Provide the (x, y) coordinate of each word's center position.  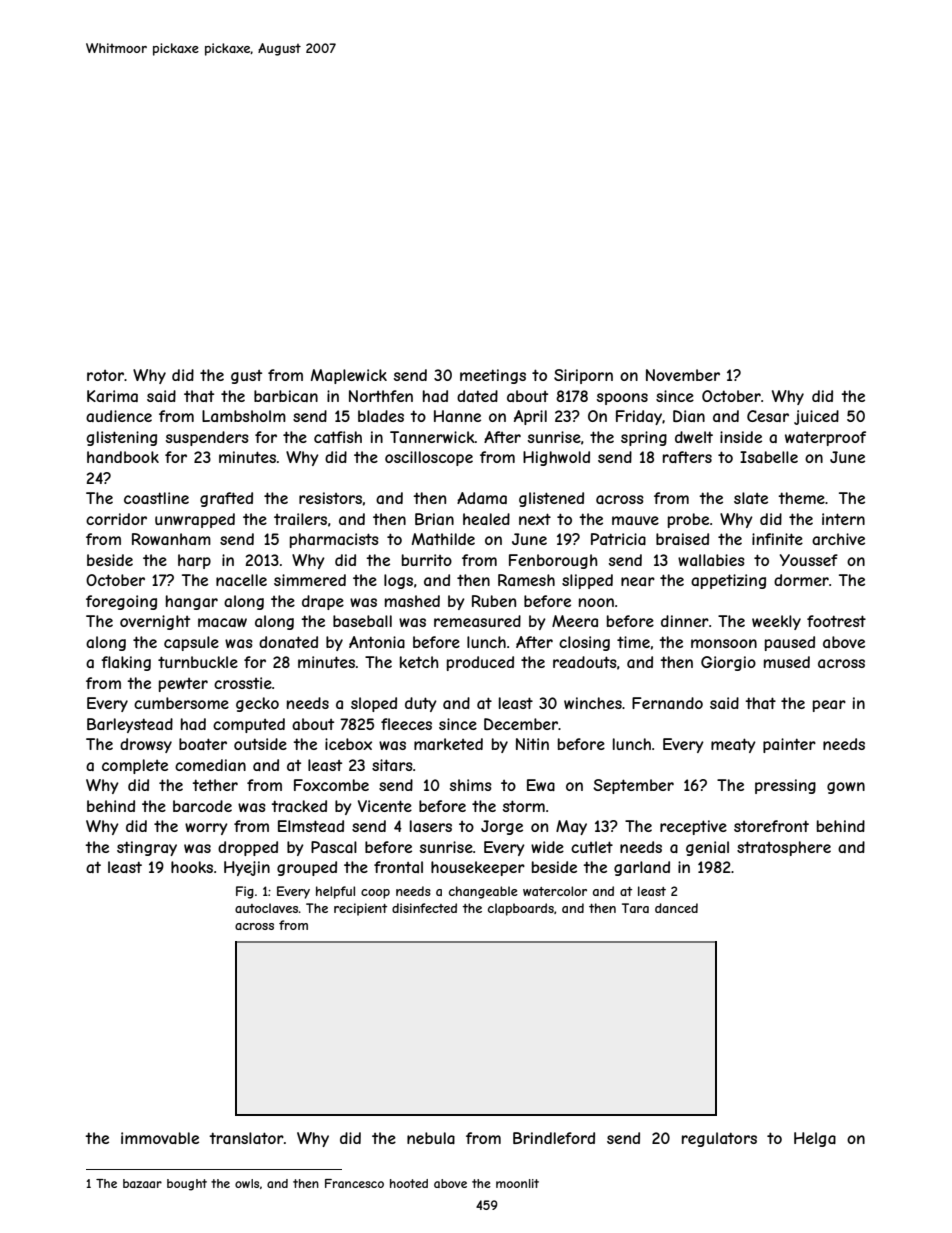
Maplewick (349, 376)
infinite (777, 539)
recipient (360, 909)
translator (246, 1138)
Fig (245, 892)
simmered (310, 580)
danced (676, 908)
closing (584, 643)
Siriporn (583, 376)
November (683, 375)
